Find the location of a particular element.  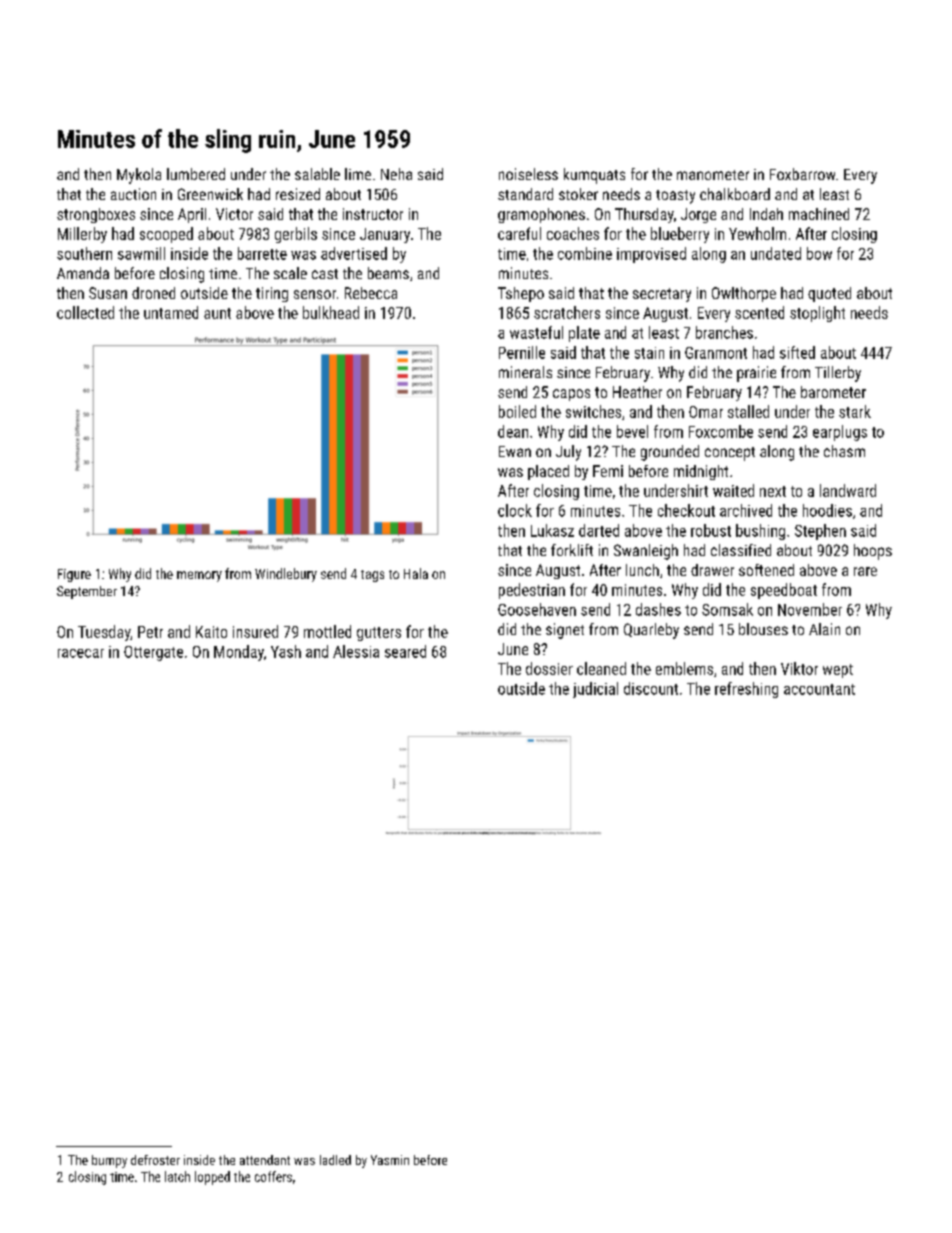

judicial is located at coordinates (595, 690).
